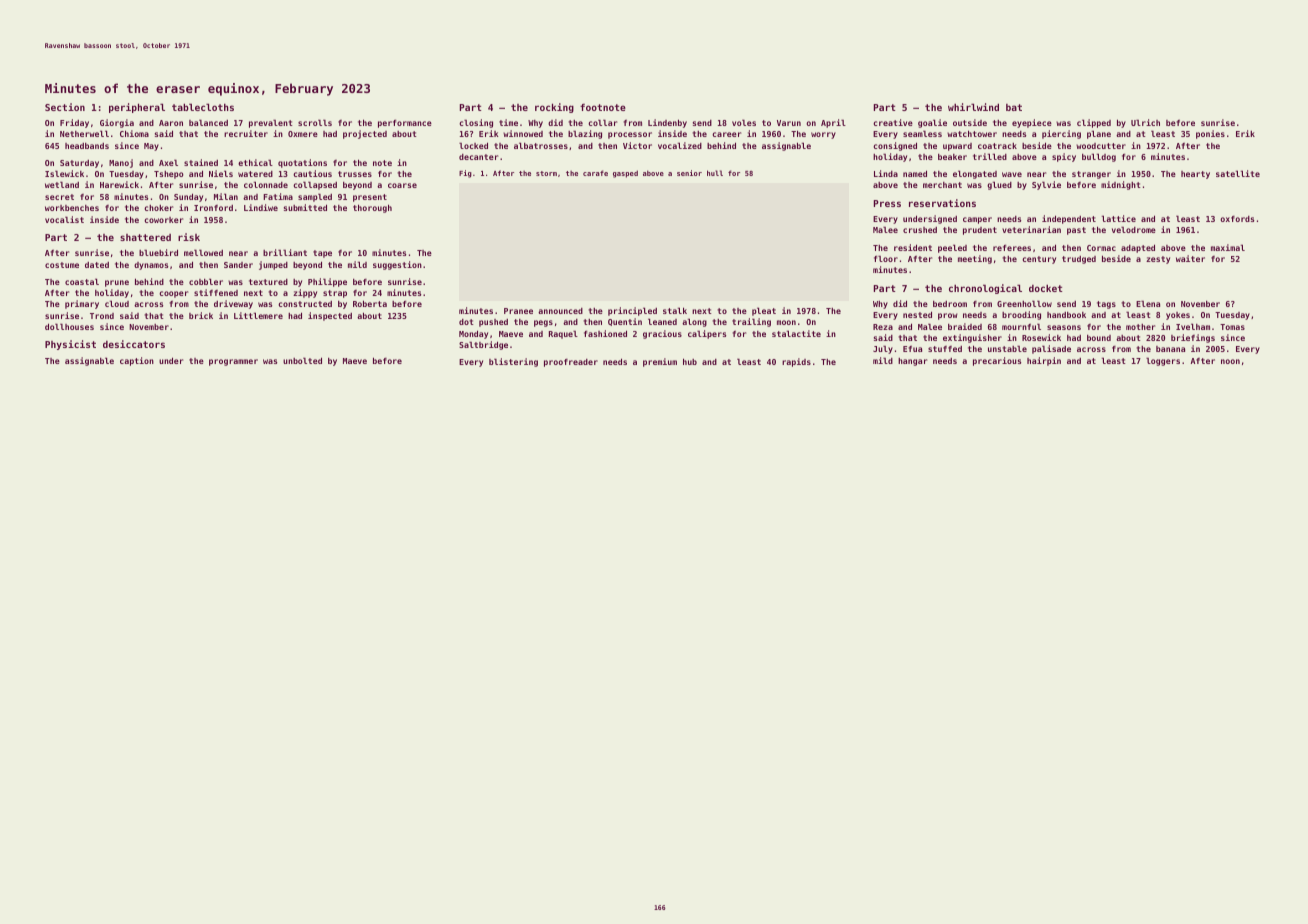 This page has width=1308, height=924. I want to click on tape, so click(322, 254).
